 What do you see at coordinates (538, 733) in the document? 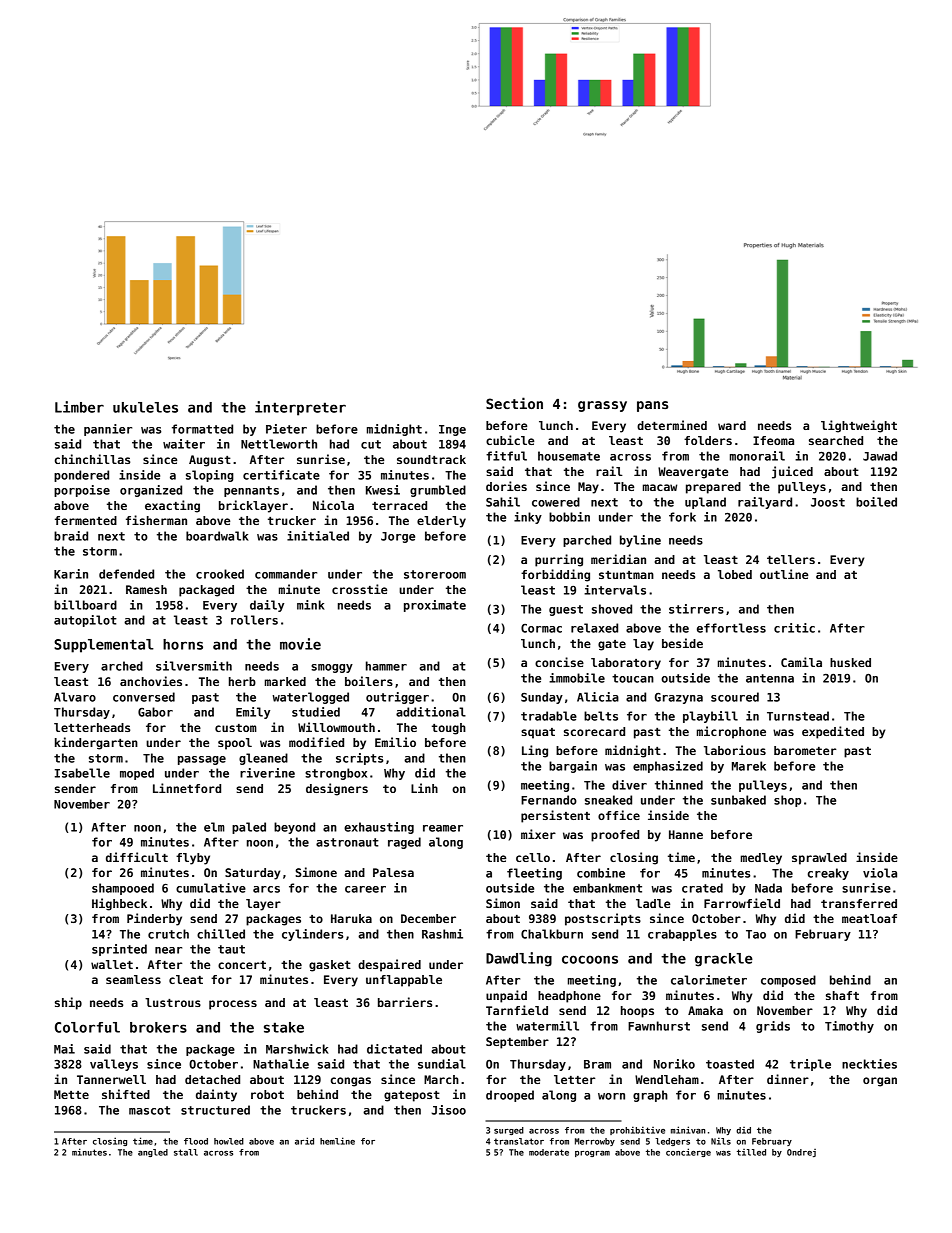
I see `squat` at bounding box center [538, 733].
